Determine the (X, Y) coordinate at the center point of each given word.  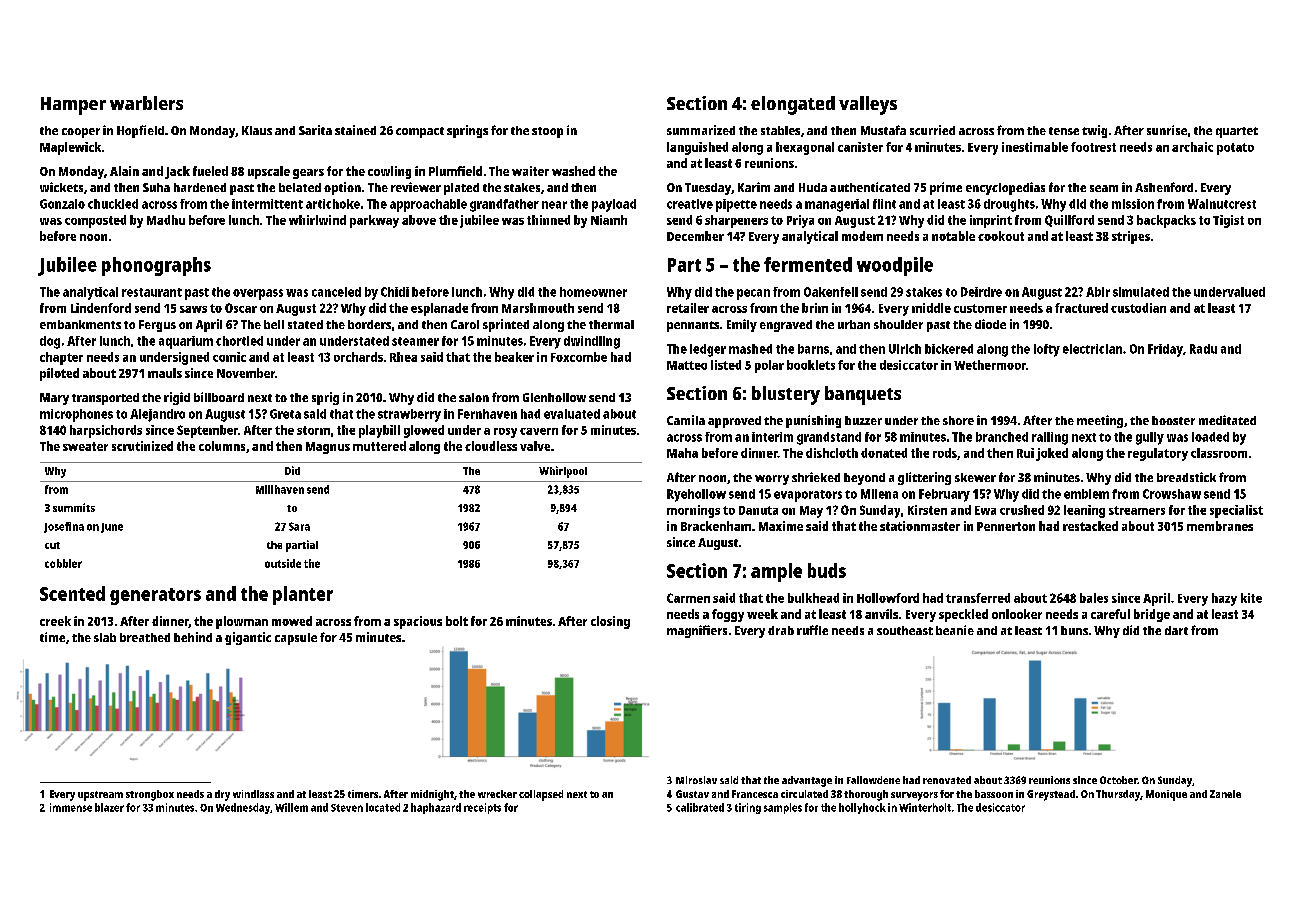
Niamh (609, 220)
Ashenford (1164, 187)
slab (105, 637)
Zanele (1225, 794)
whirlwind (317, 220)
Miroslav (696, 780)
